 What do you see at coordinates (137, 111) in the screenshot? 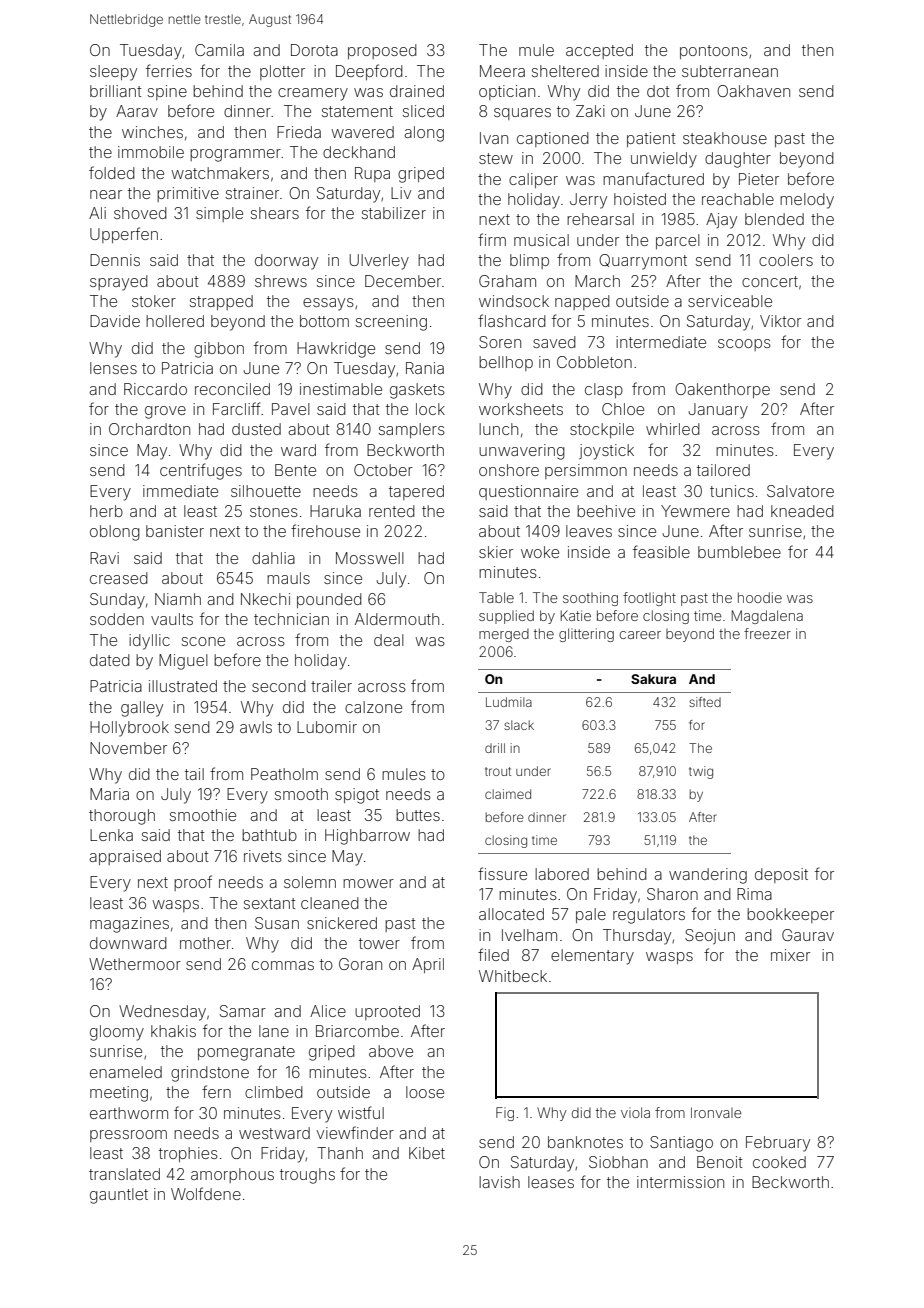
I see `Aarav` at bounding box center [137, 111].
